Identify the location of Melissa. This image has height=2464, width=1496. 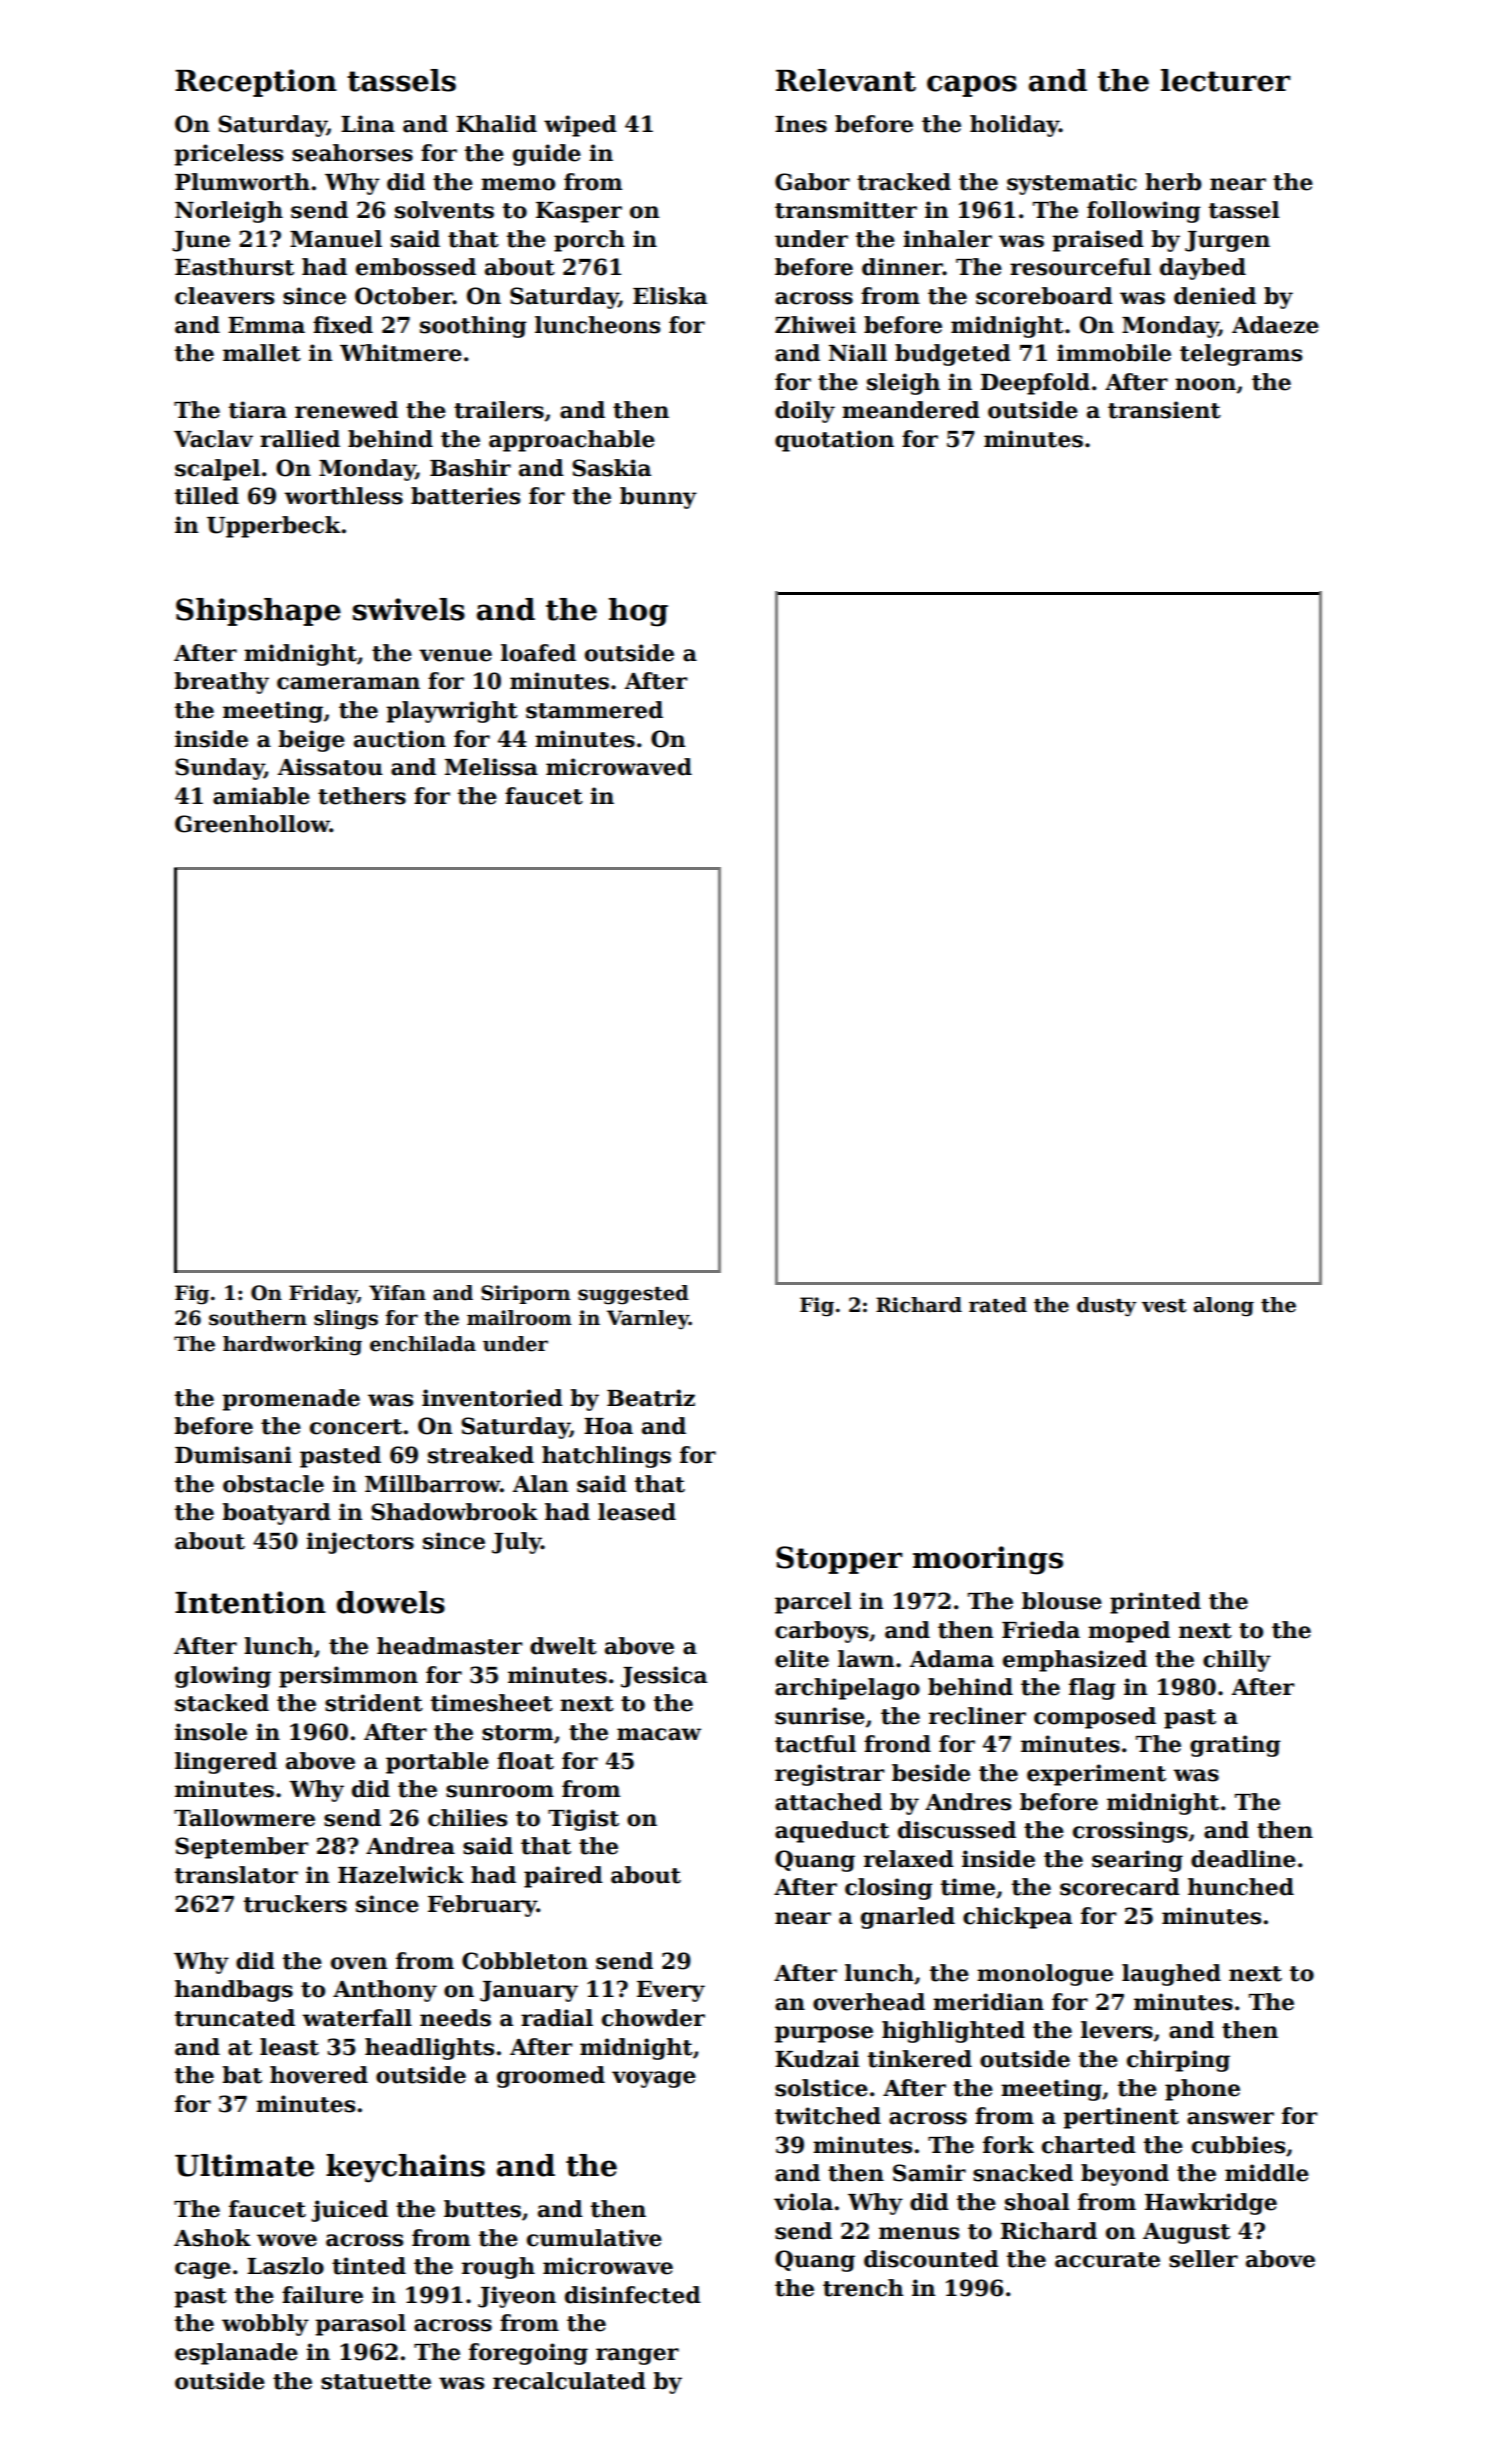
(491, 767).
